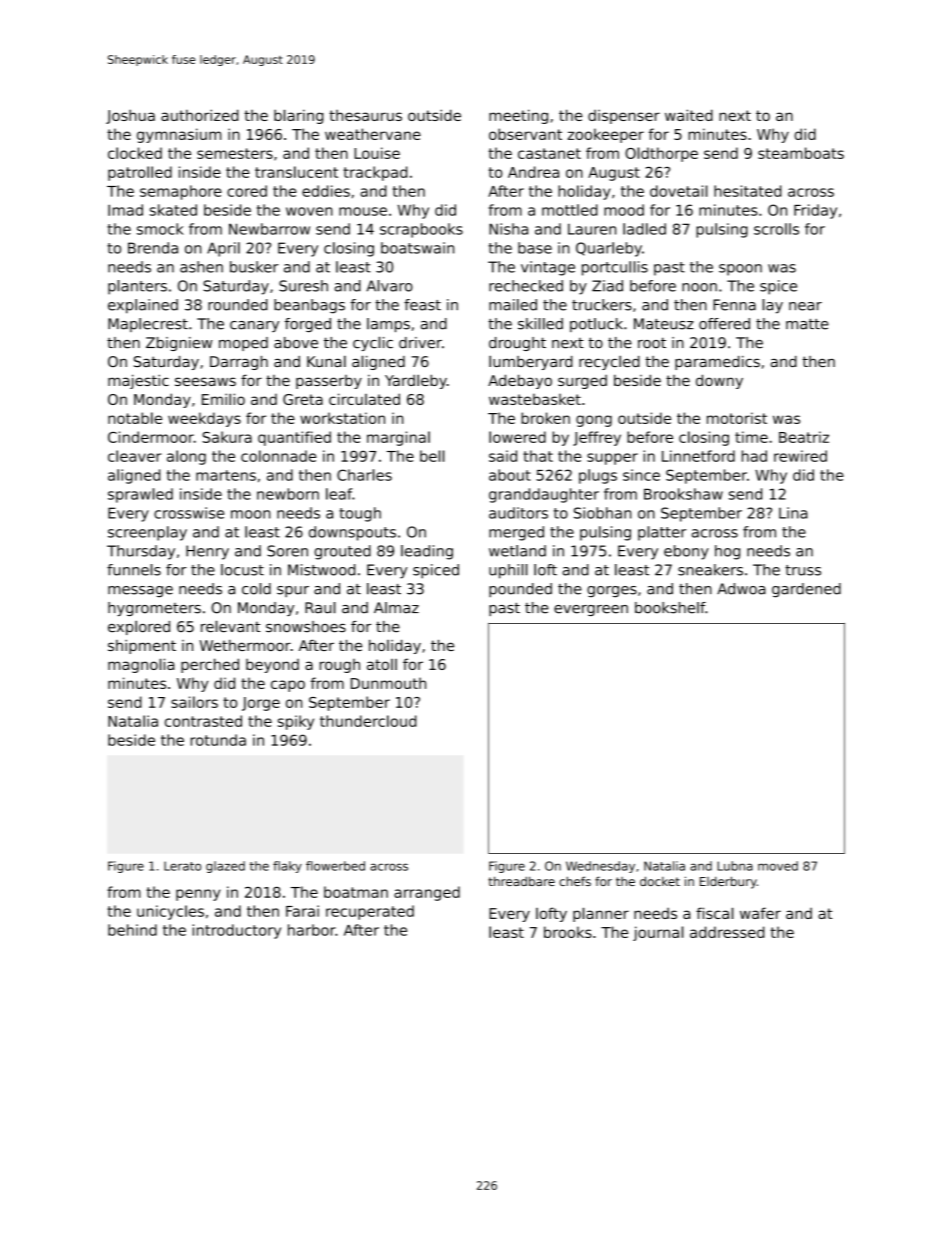 This document has width=952, height=1233. What do you see at coordinates (370, 912) in the document?
I see `recuperated` at bounding box center [370, 912].
